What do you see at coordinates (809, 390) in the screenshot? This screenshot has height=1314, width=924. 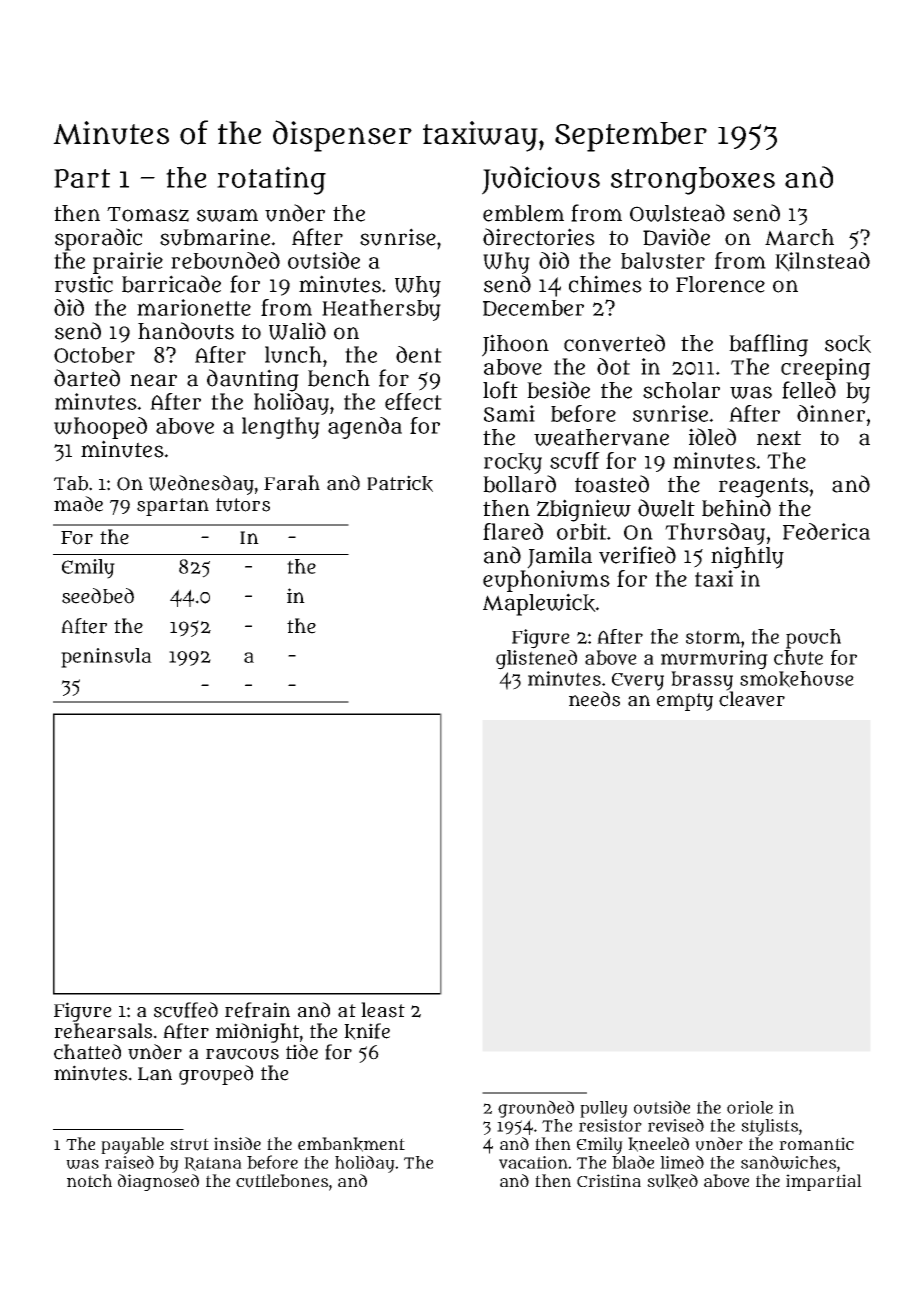 I see `felled` at bounding box center [809, 390].
